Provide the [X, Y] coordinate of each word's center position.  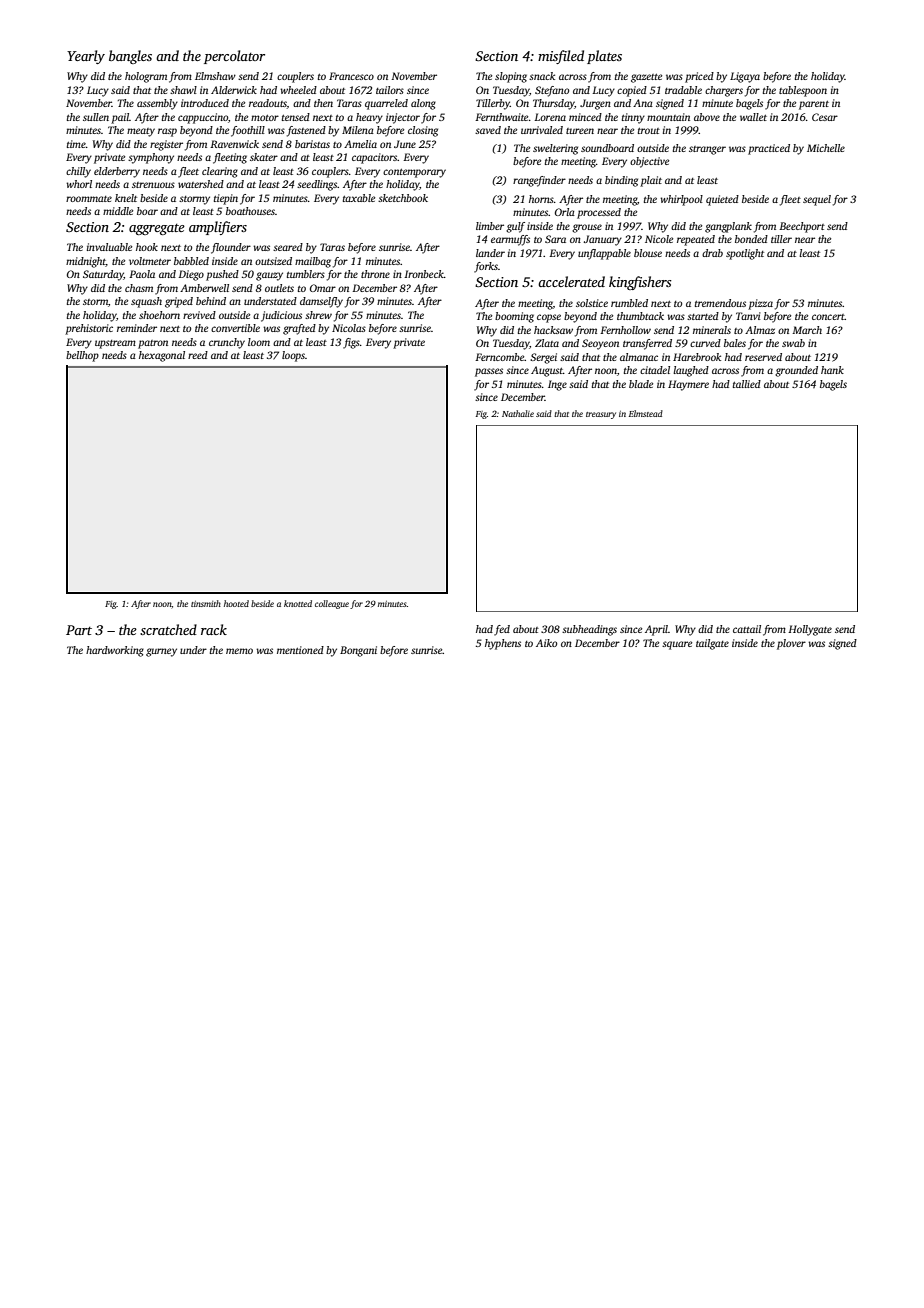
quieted [722, 200]
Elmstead [646, 413]
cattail [747, 629]
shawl [183, 90]
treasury [601, 415]
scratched [168, 629]
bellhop [82, 356]
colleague [332, 604]
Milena [358, 130]
